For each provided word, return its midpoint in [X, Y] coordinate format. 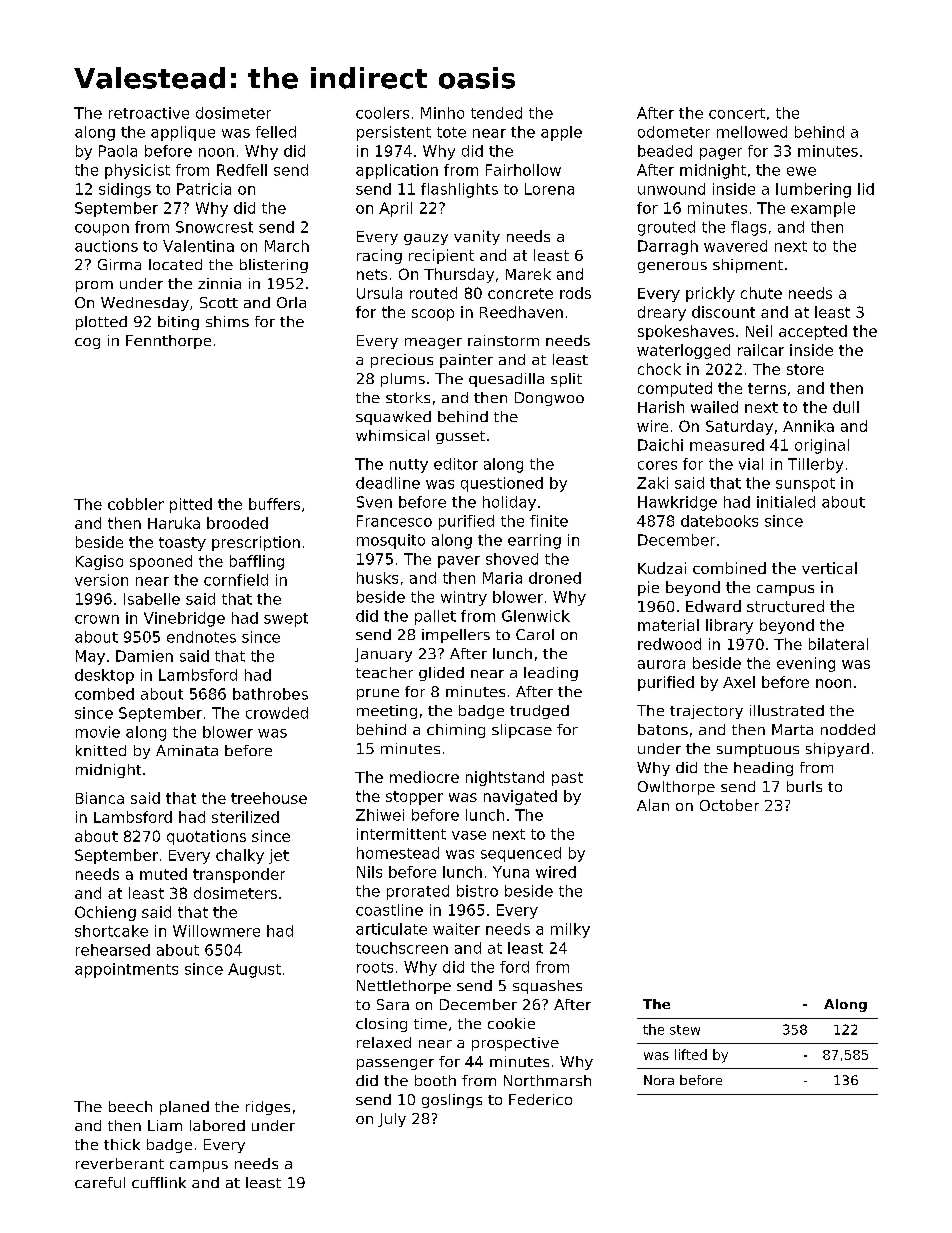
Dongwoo [549, 399]
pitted [191, 505]
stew [685, 1030]
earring [534, 541]
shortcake [111, 931]
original [822, 446]
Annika [808, 426]
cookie [511, 1023]
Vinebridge [184, 619]
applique [183, 133]
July [392, 1120]
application [397, 171]
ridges [268, 1108]
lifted [691, 1054]
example [823, 209]
